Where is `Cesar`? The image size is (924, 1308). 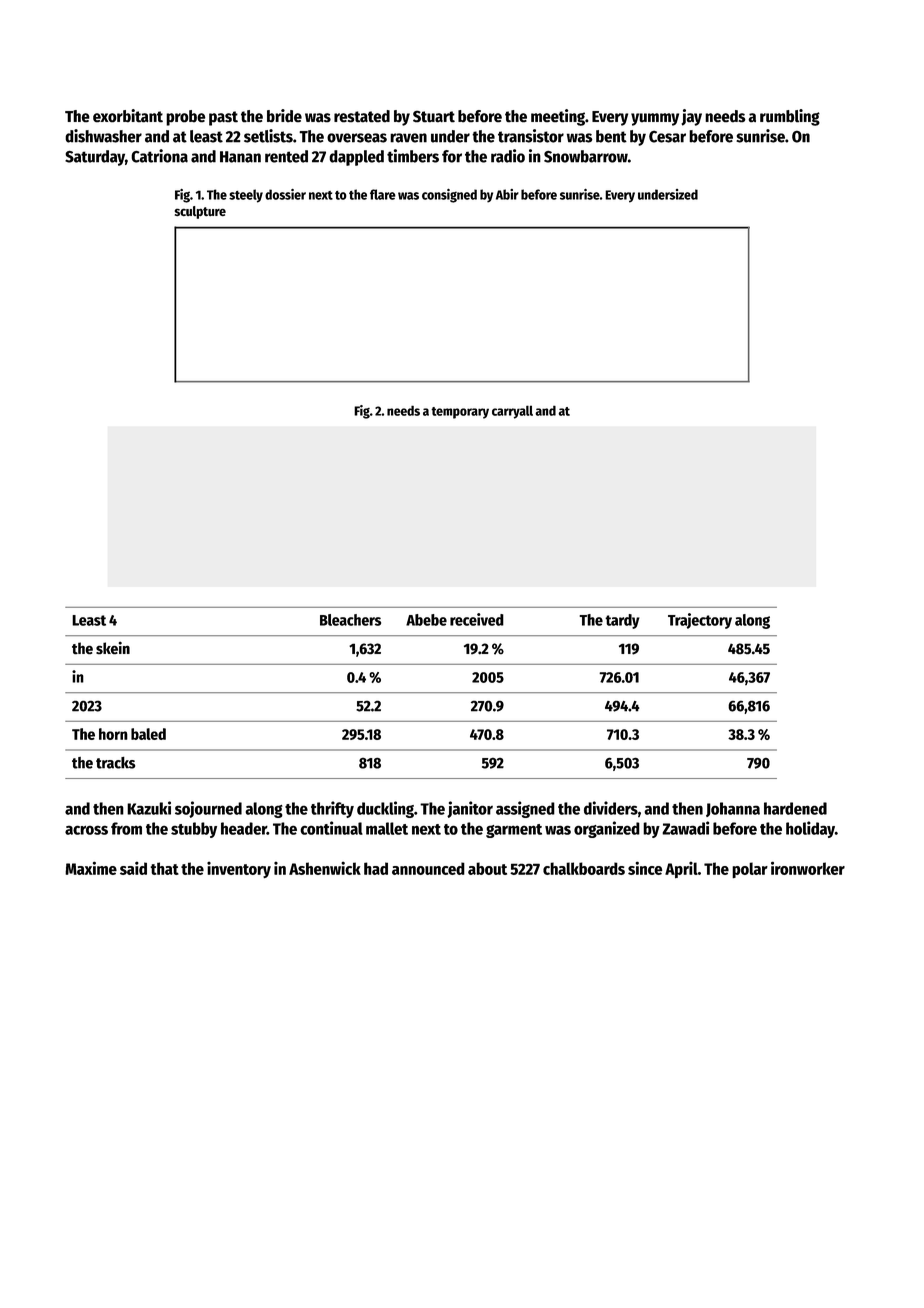 Cesar is located at coordinates (667, 136).
